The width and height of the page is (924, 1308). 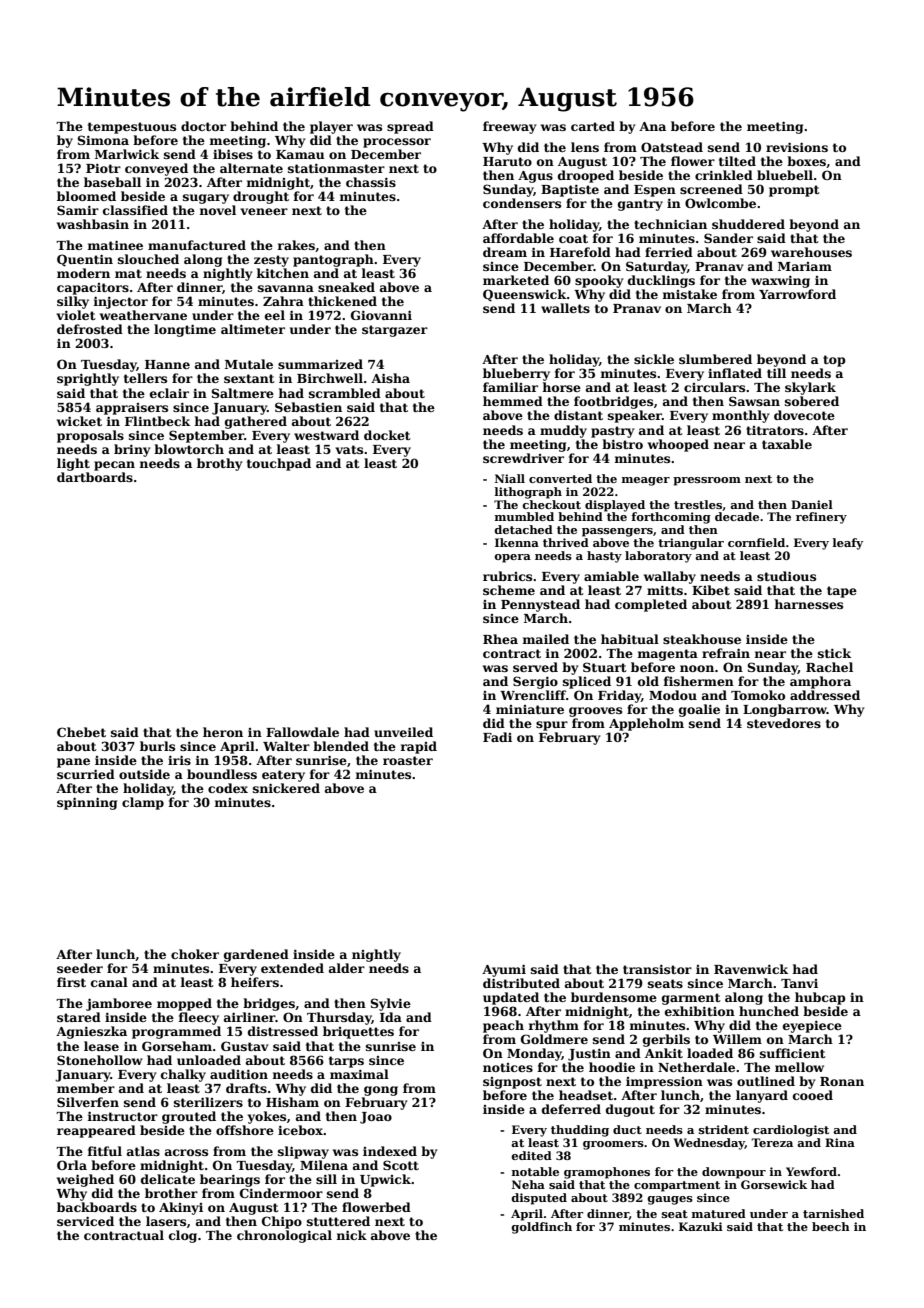 What do you see at coordinates (505, 252) in the page?
I see `dream` at bounding box center [505, 252].
